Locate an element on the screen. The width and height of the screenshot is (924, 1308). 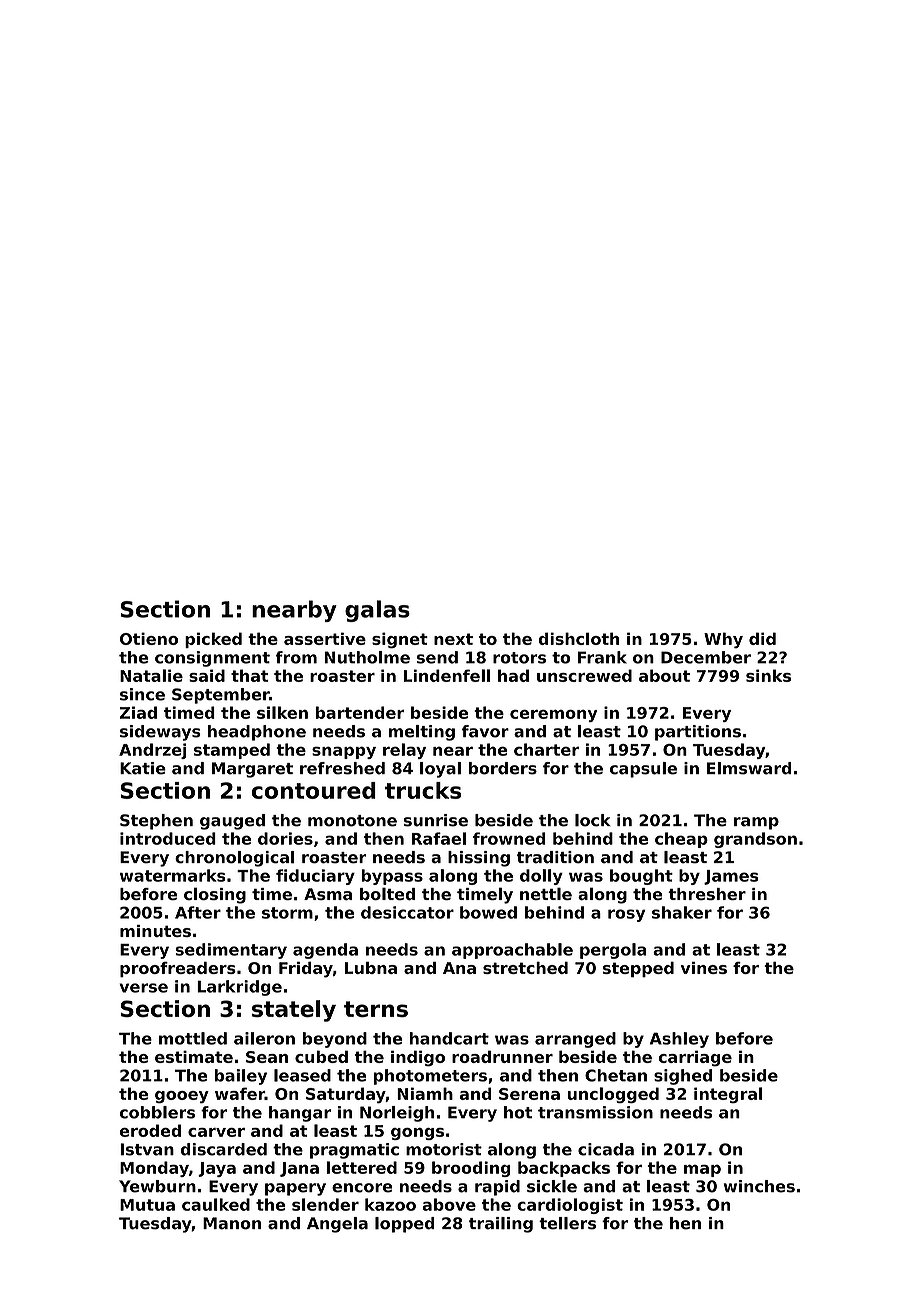
Why is located at coordinates (723, 640).
